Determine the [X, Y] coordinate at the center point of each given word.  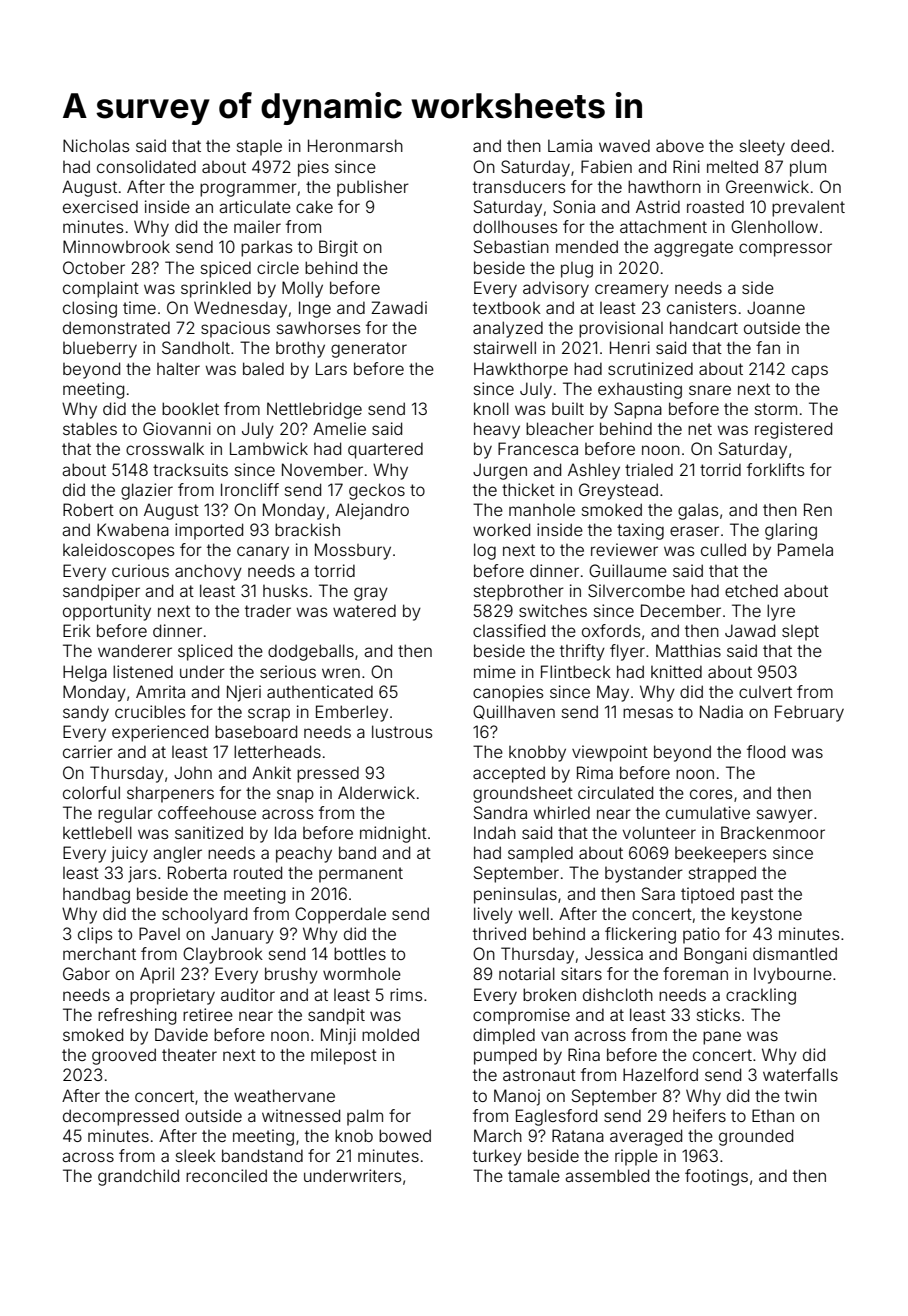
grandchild [138, 1177]
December [681, 610]
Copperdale [340, 915]
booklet [190, 408]
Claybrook [223, 955]
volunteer [659, 832]
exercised [100, 206]
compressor [785, 250]
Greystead [618, 491]
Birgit [338, 248]
